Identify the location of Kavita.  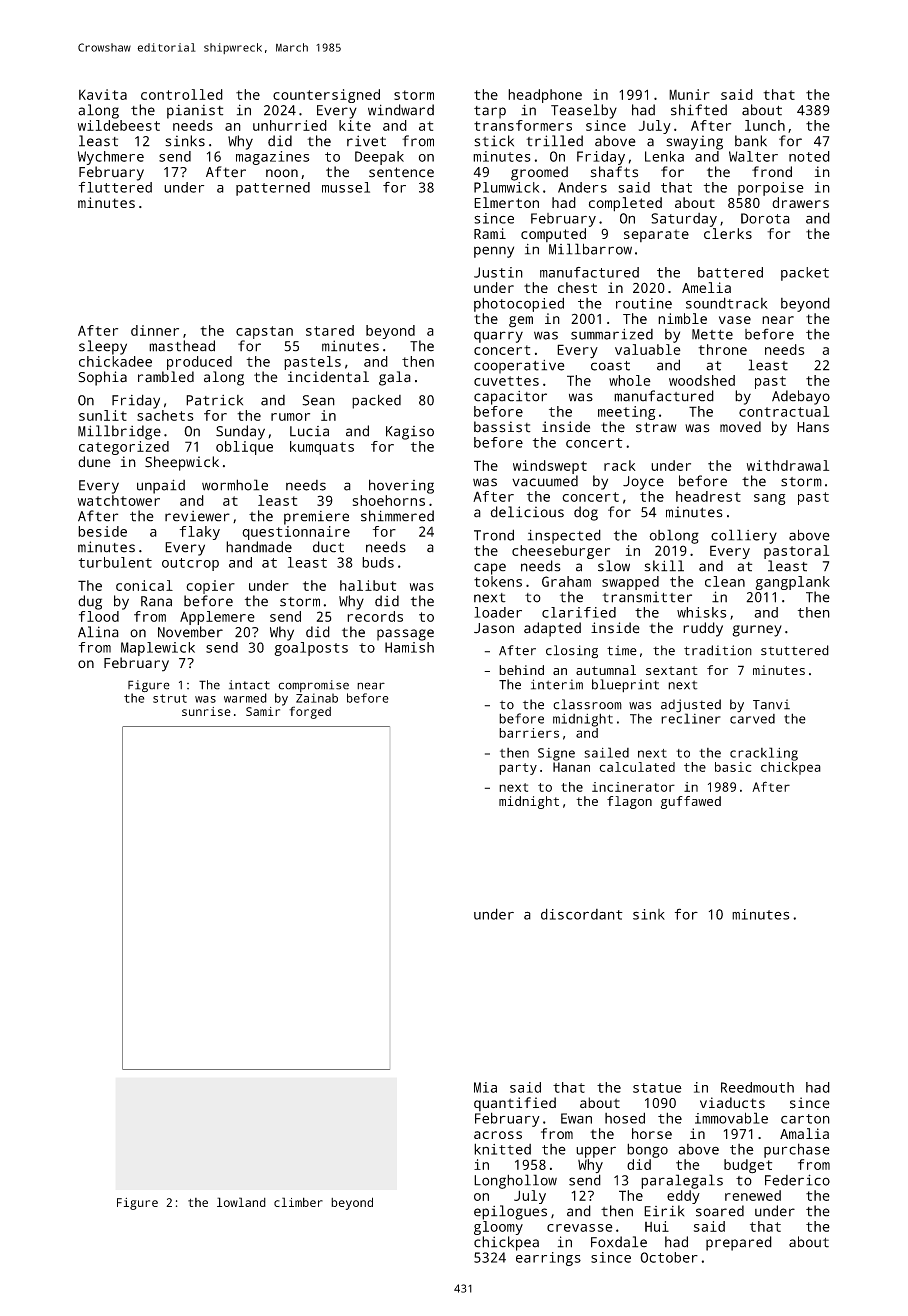
(103, 94).
